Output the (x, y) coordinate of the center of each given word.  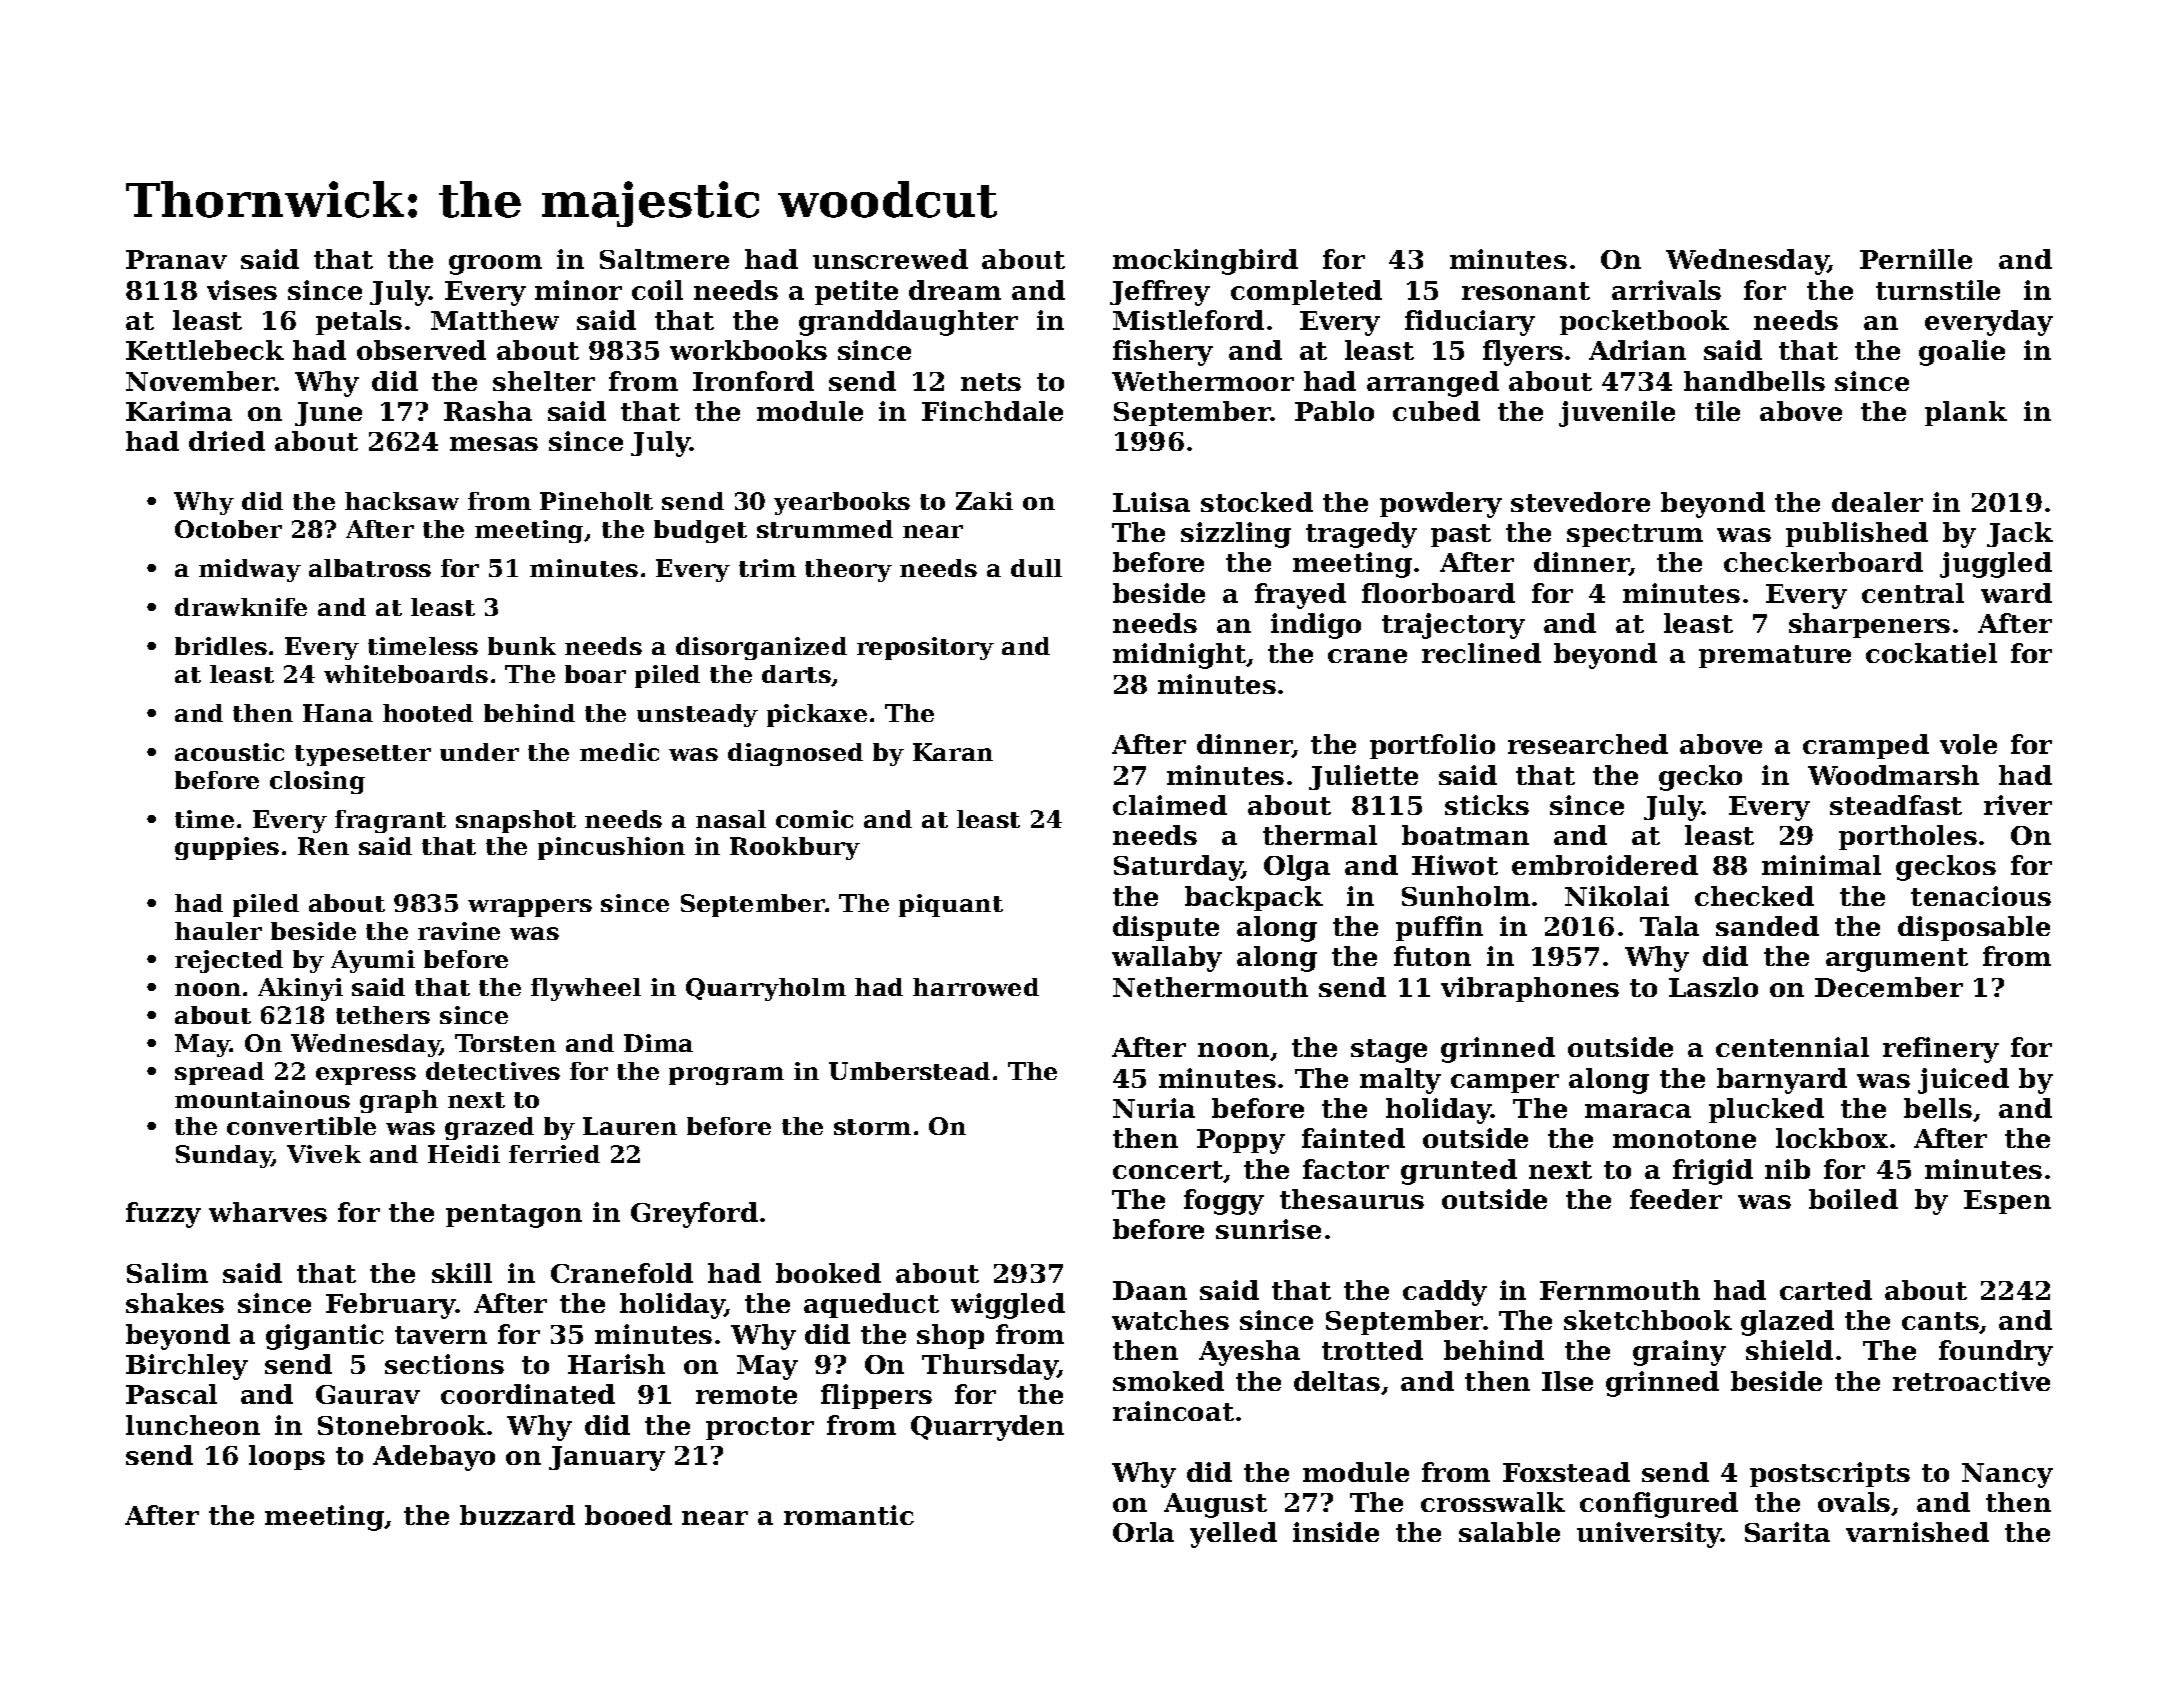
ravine (459, 931)
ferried (554, 1154)
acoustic (229, 752)
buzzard (517, 1515)
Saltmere (664, 259)
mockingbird (1205, 262)
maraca (1638, 1111)
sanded (1767, 926)
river (2018, 805)
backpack (1254, 898)
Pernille (1916, 259)
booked (828, 1273)
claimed (1170, 805)
